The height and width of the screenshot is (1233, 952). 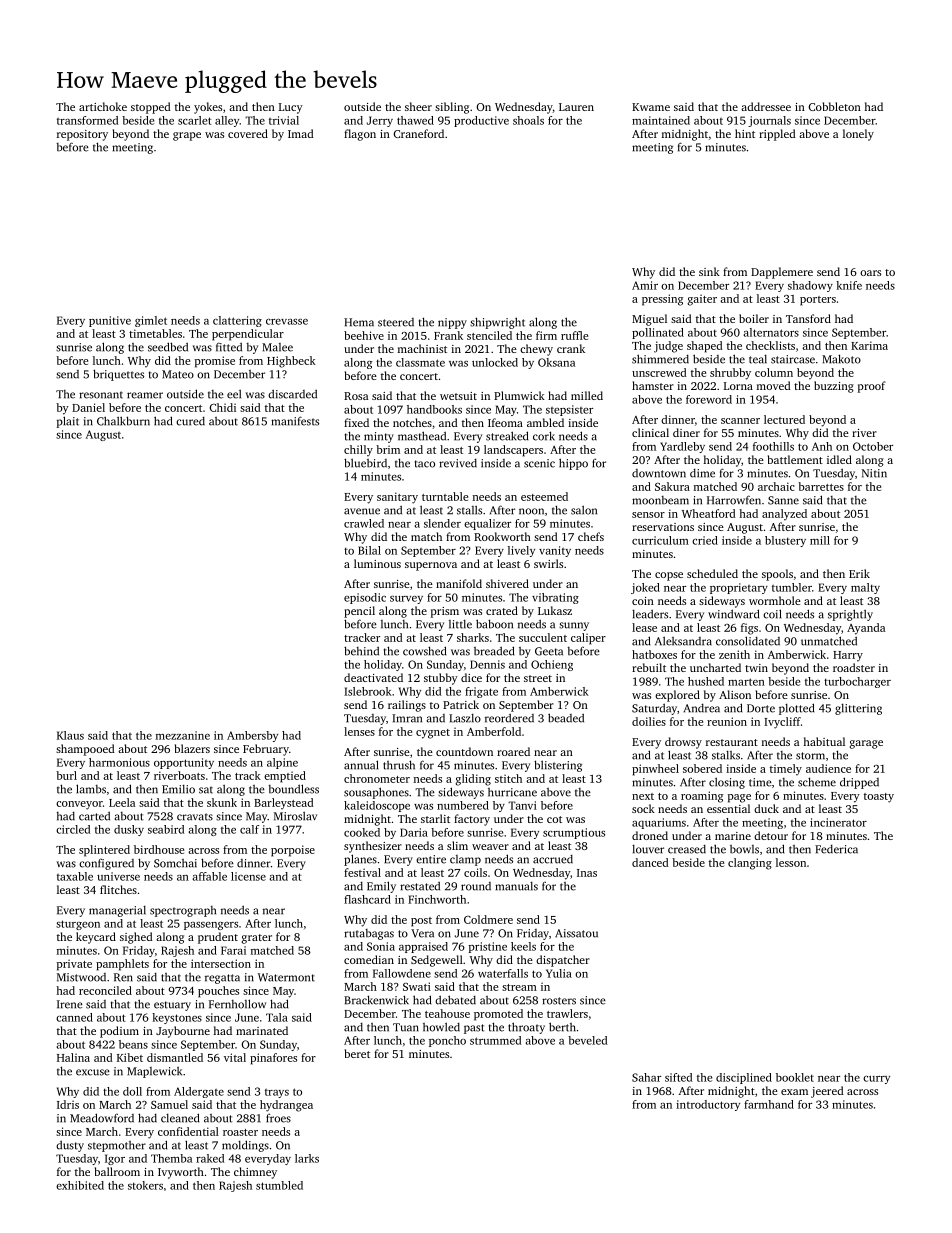 What do you see at coordinates (766, 106) in the screenshot?
I see `addressee` at bounding box center [766, 106].
